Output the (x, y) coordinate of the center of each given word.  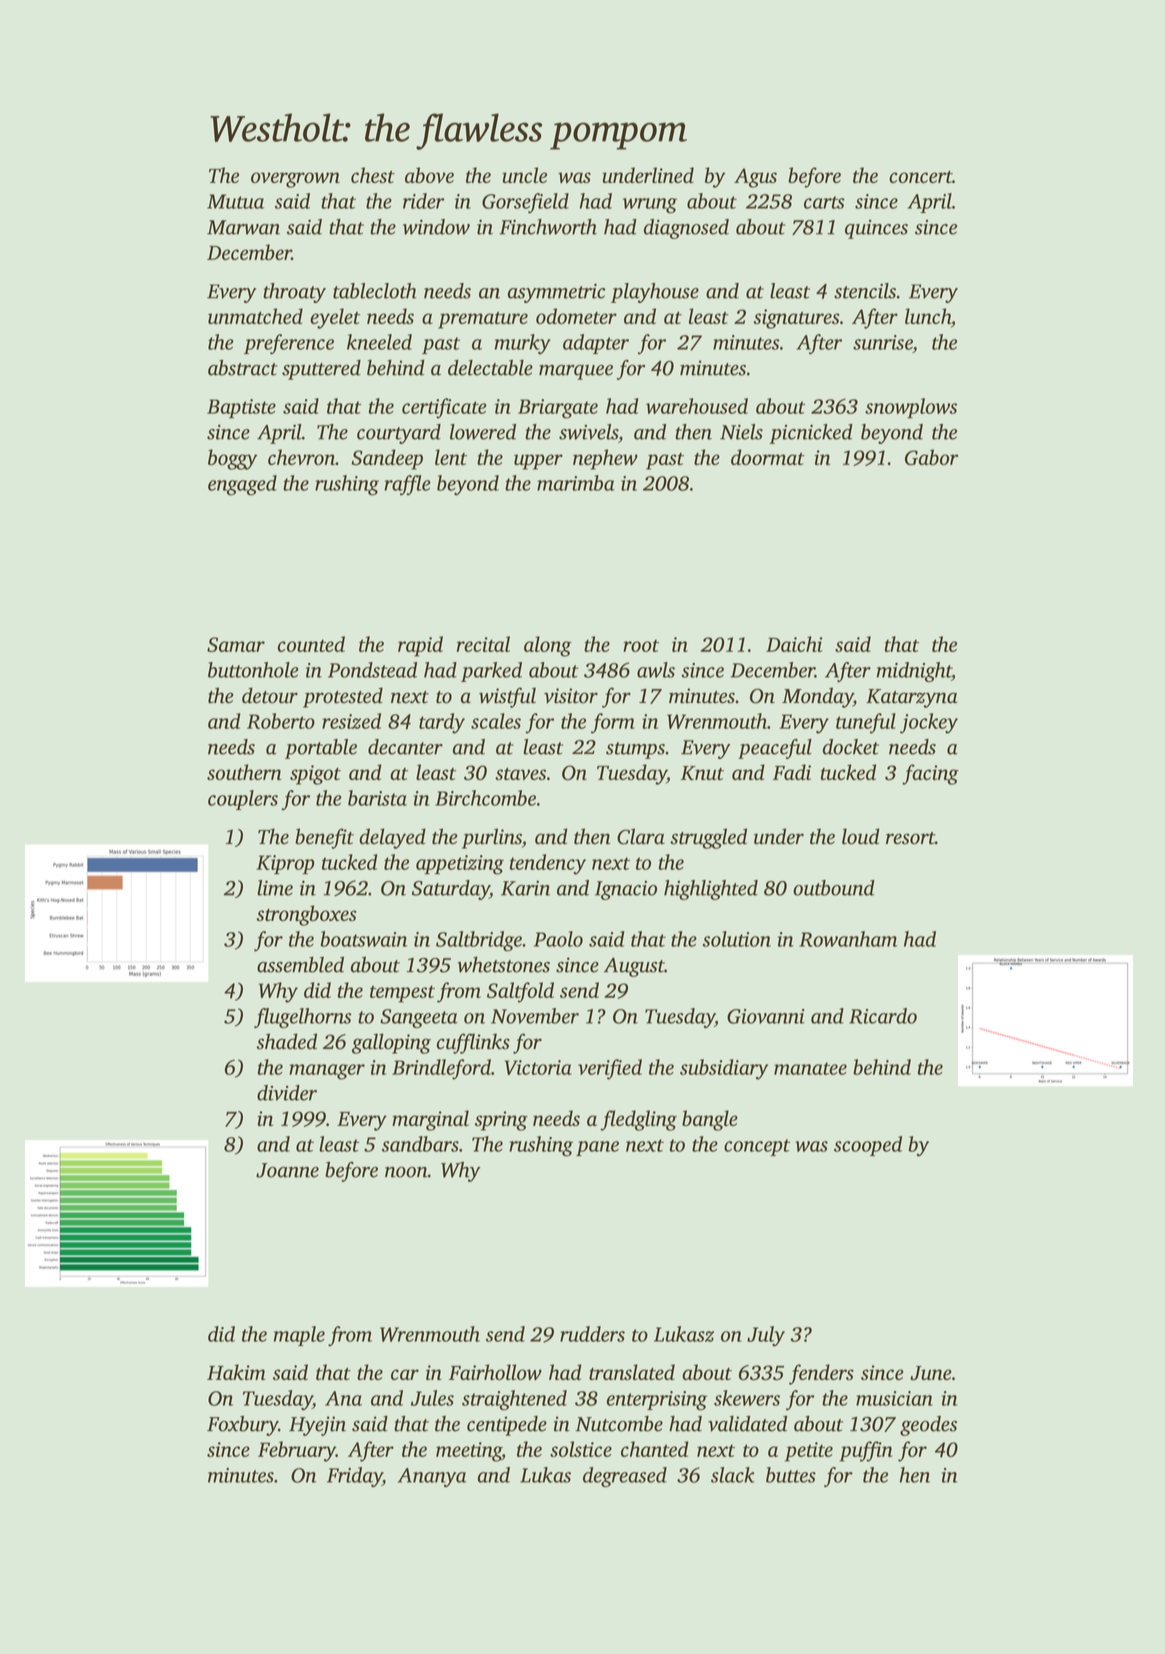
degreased (625, 1477)
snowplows (911, 408)
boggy (233, 459)
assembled (300, 965)
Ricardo (883, 1016)
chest (373, 175)
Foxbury (242, 1426)
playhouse (655, 293)
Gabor (931, 457)
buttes (791, 1475)
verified (610, 1069)
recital (483, 644)
